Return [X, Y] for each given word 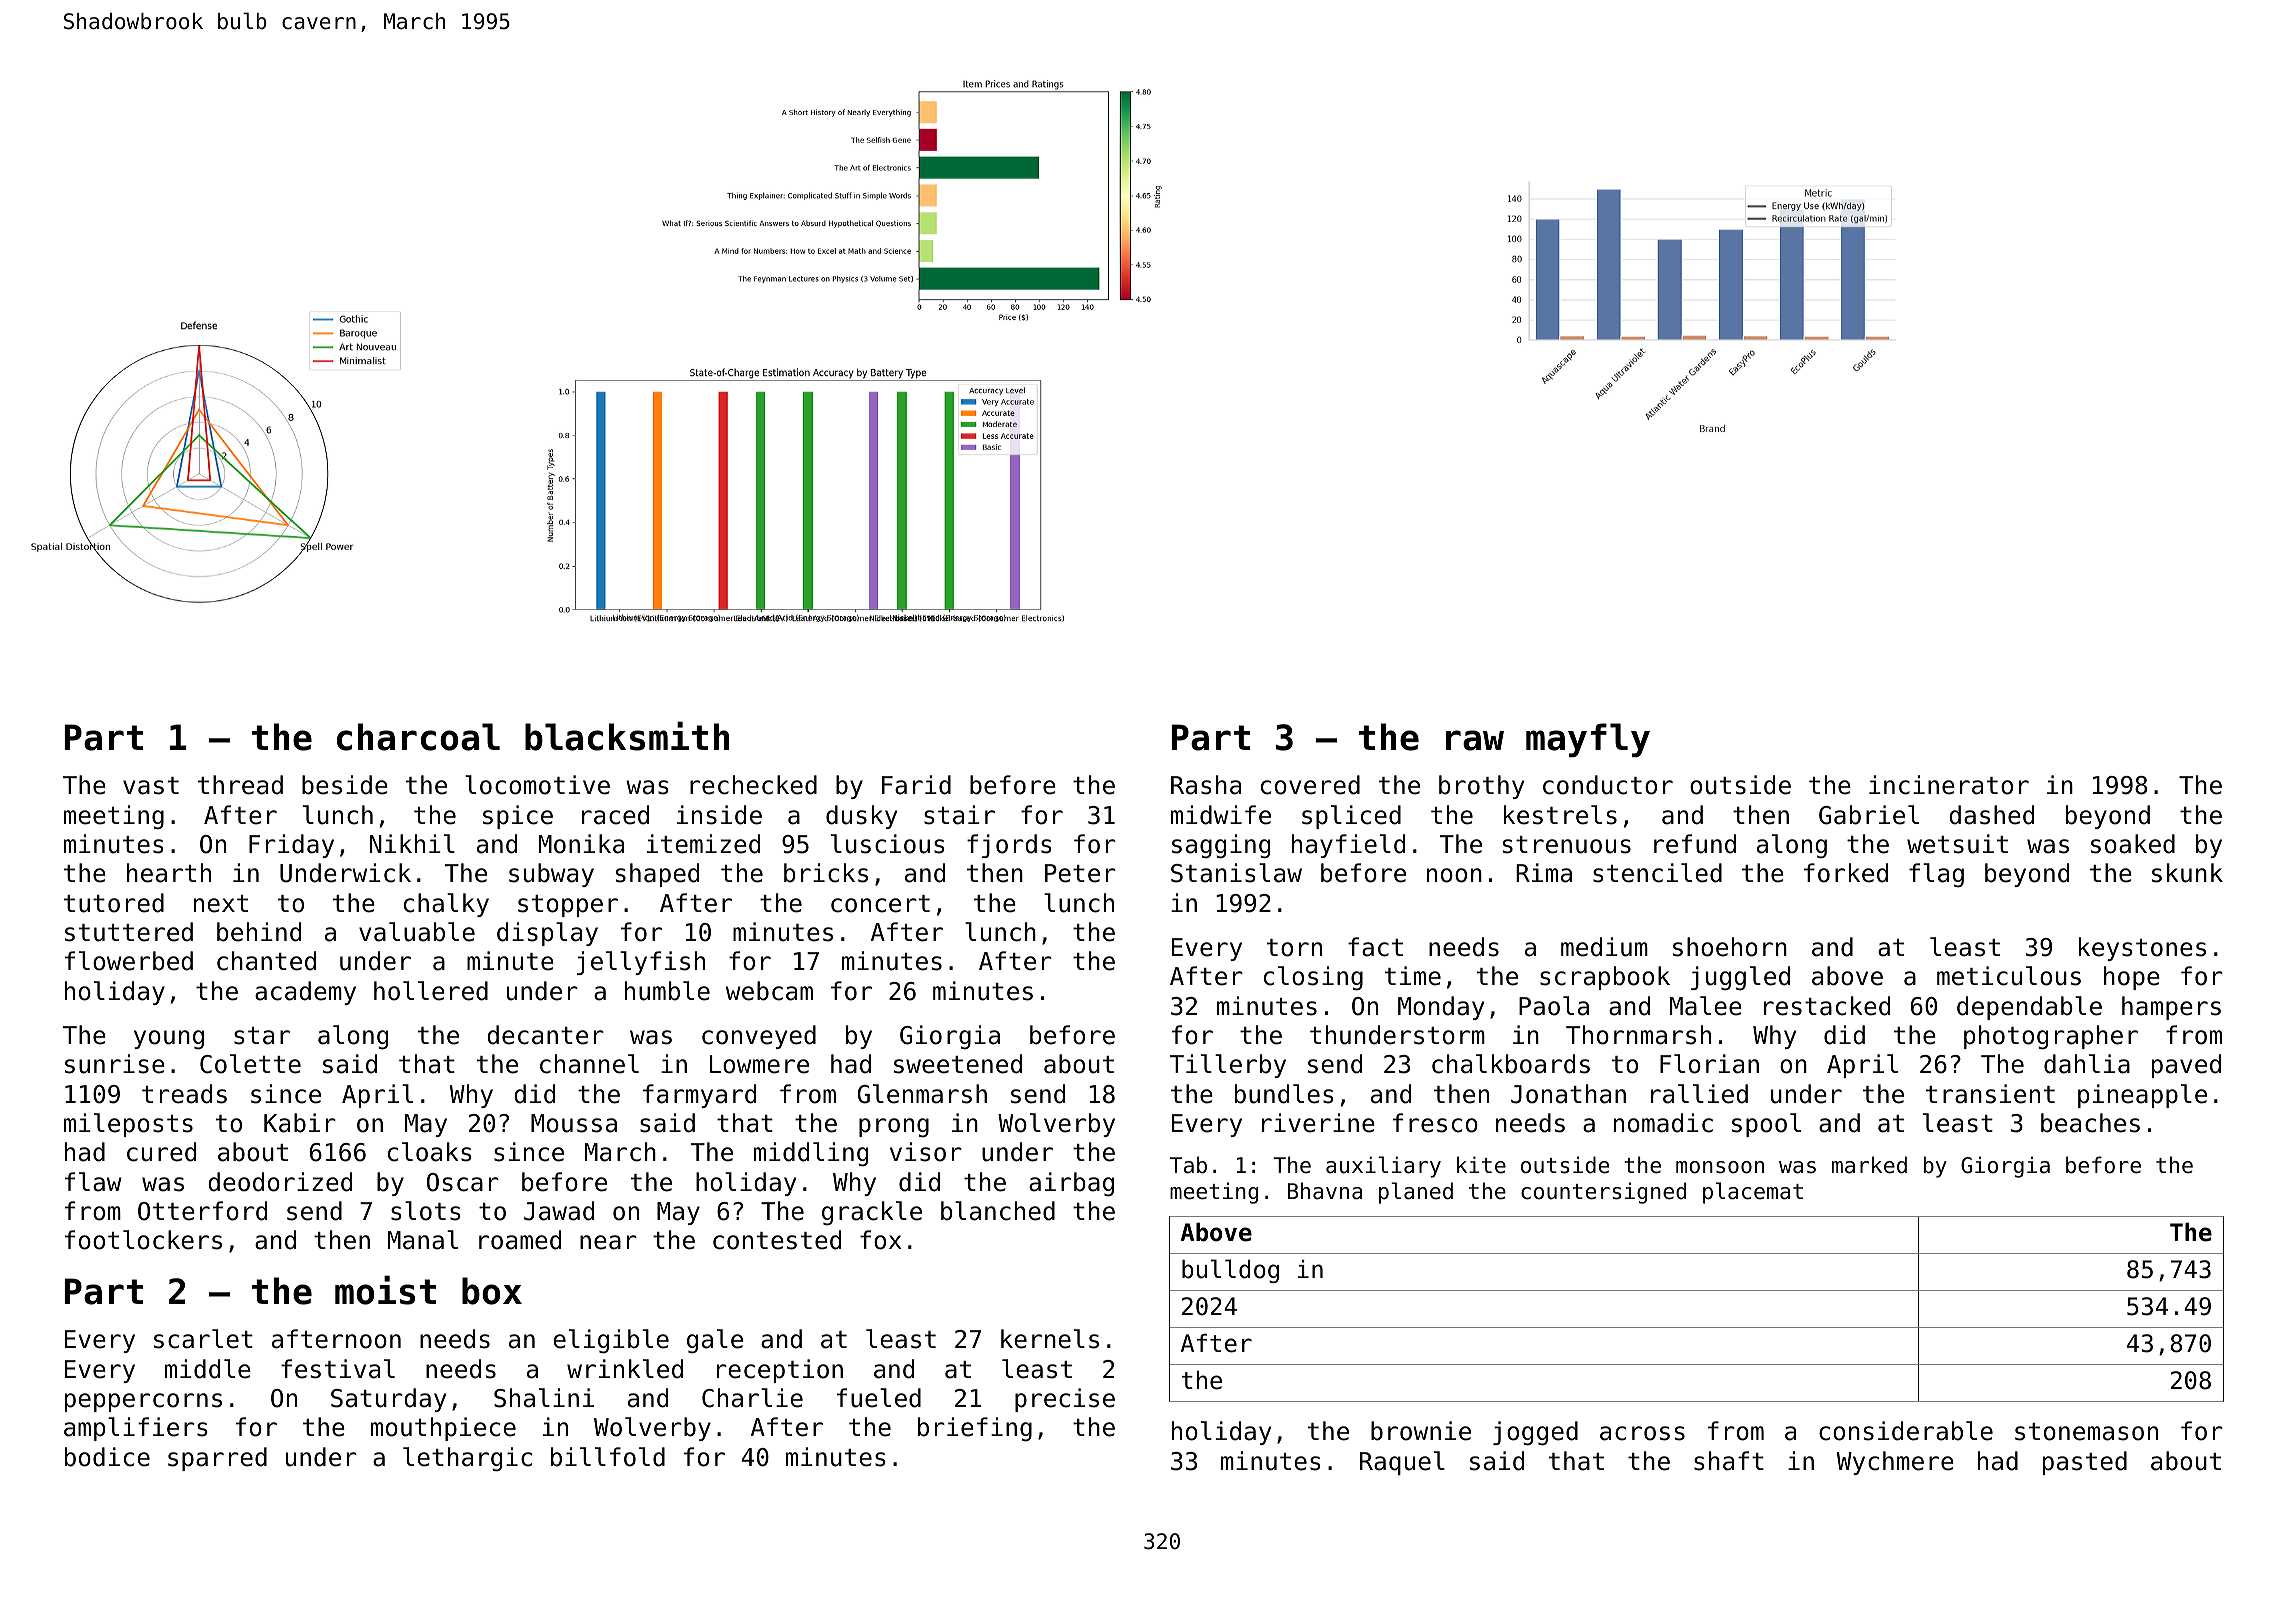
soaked [2133, 844]
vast [151, 786]
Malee [1706, 1006]
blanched [998, 1211]
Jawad [559, 1211]
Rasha [1206, 785]
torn [1294, 948]
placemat [1753, 1193]
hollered [431, 991]
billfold [608, 1457]
